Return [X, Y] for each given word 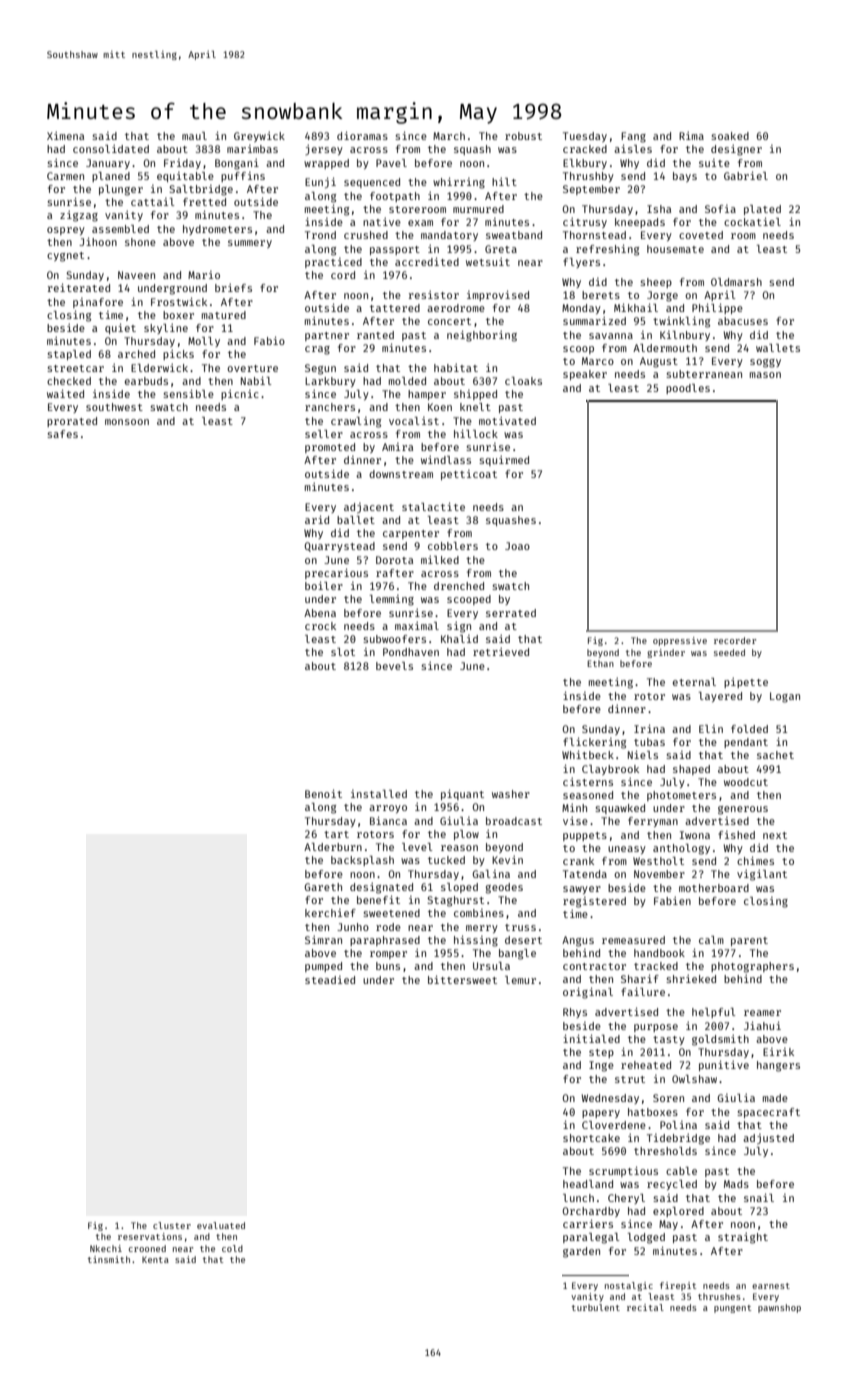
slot [343, 652]
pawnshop [779, 1308]
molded [407, 381]
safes [62, 434]
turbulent [596, 1307]
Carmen [65, 176]
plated [762, 210]
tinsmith [109, 1259]
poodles [688, 389]
